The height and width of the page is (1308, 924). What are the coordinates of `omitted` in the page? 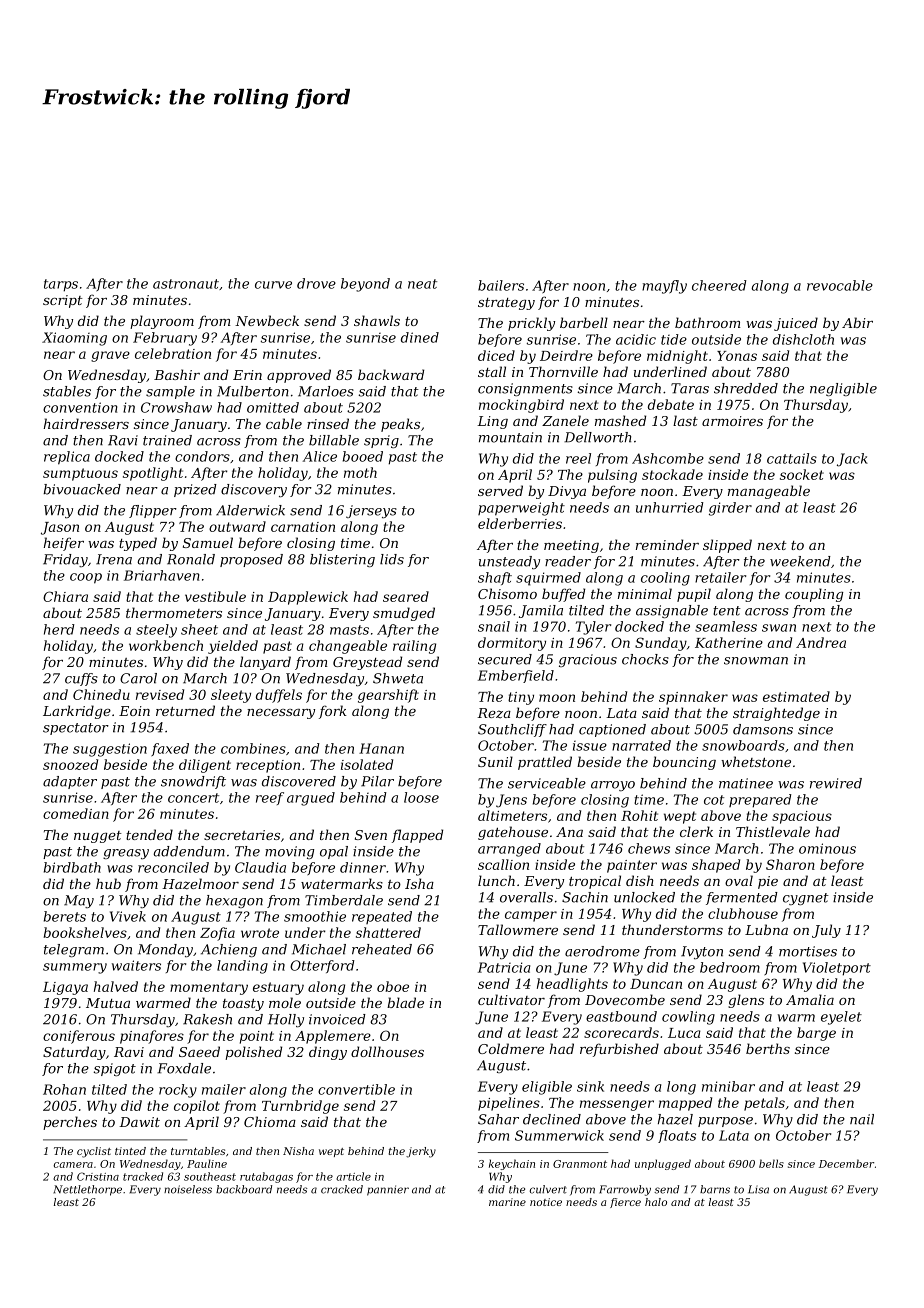 It's located at (273, 407).
